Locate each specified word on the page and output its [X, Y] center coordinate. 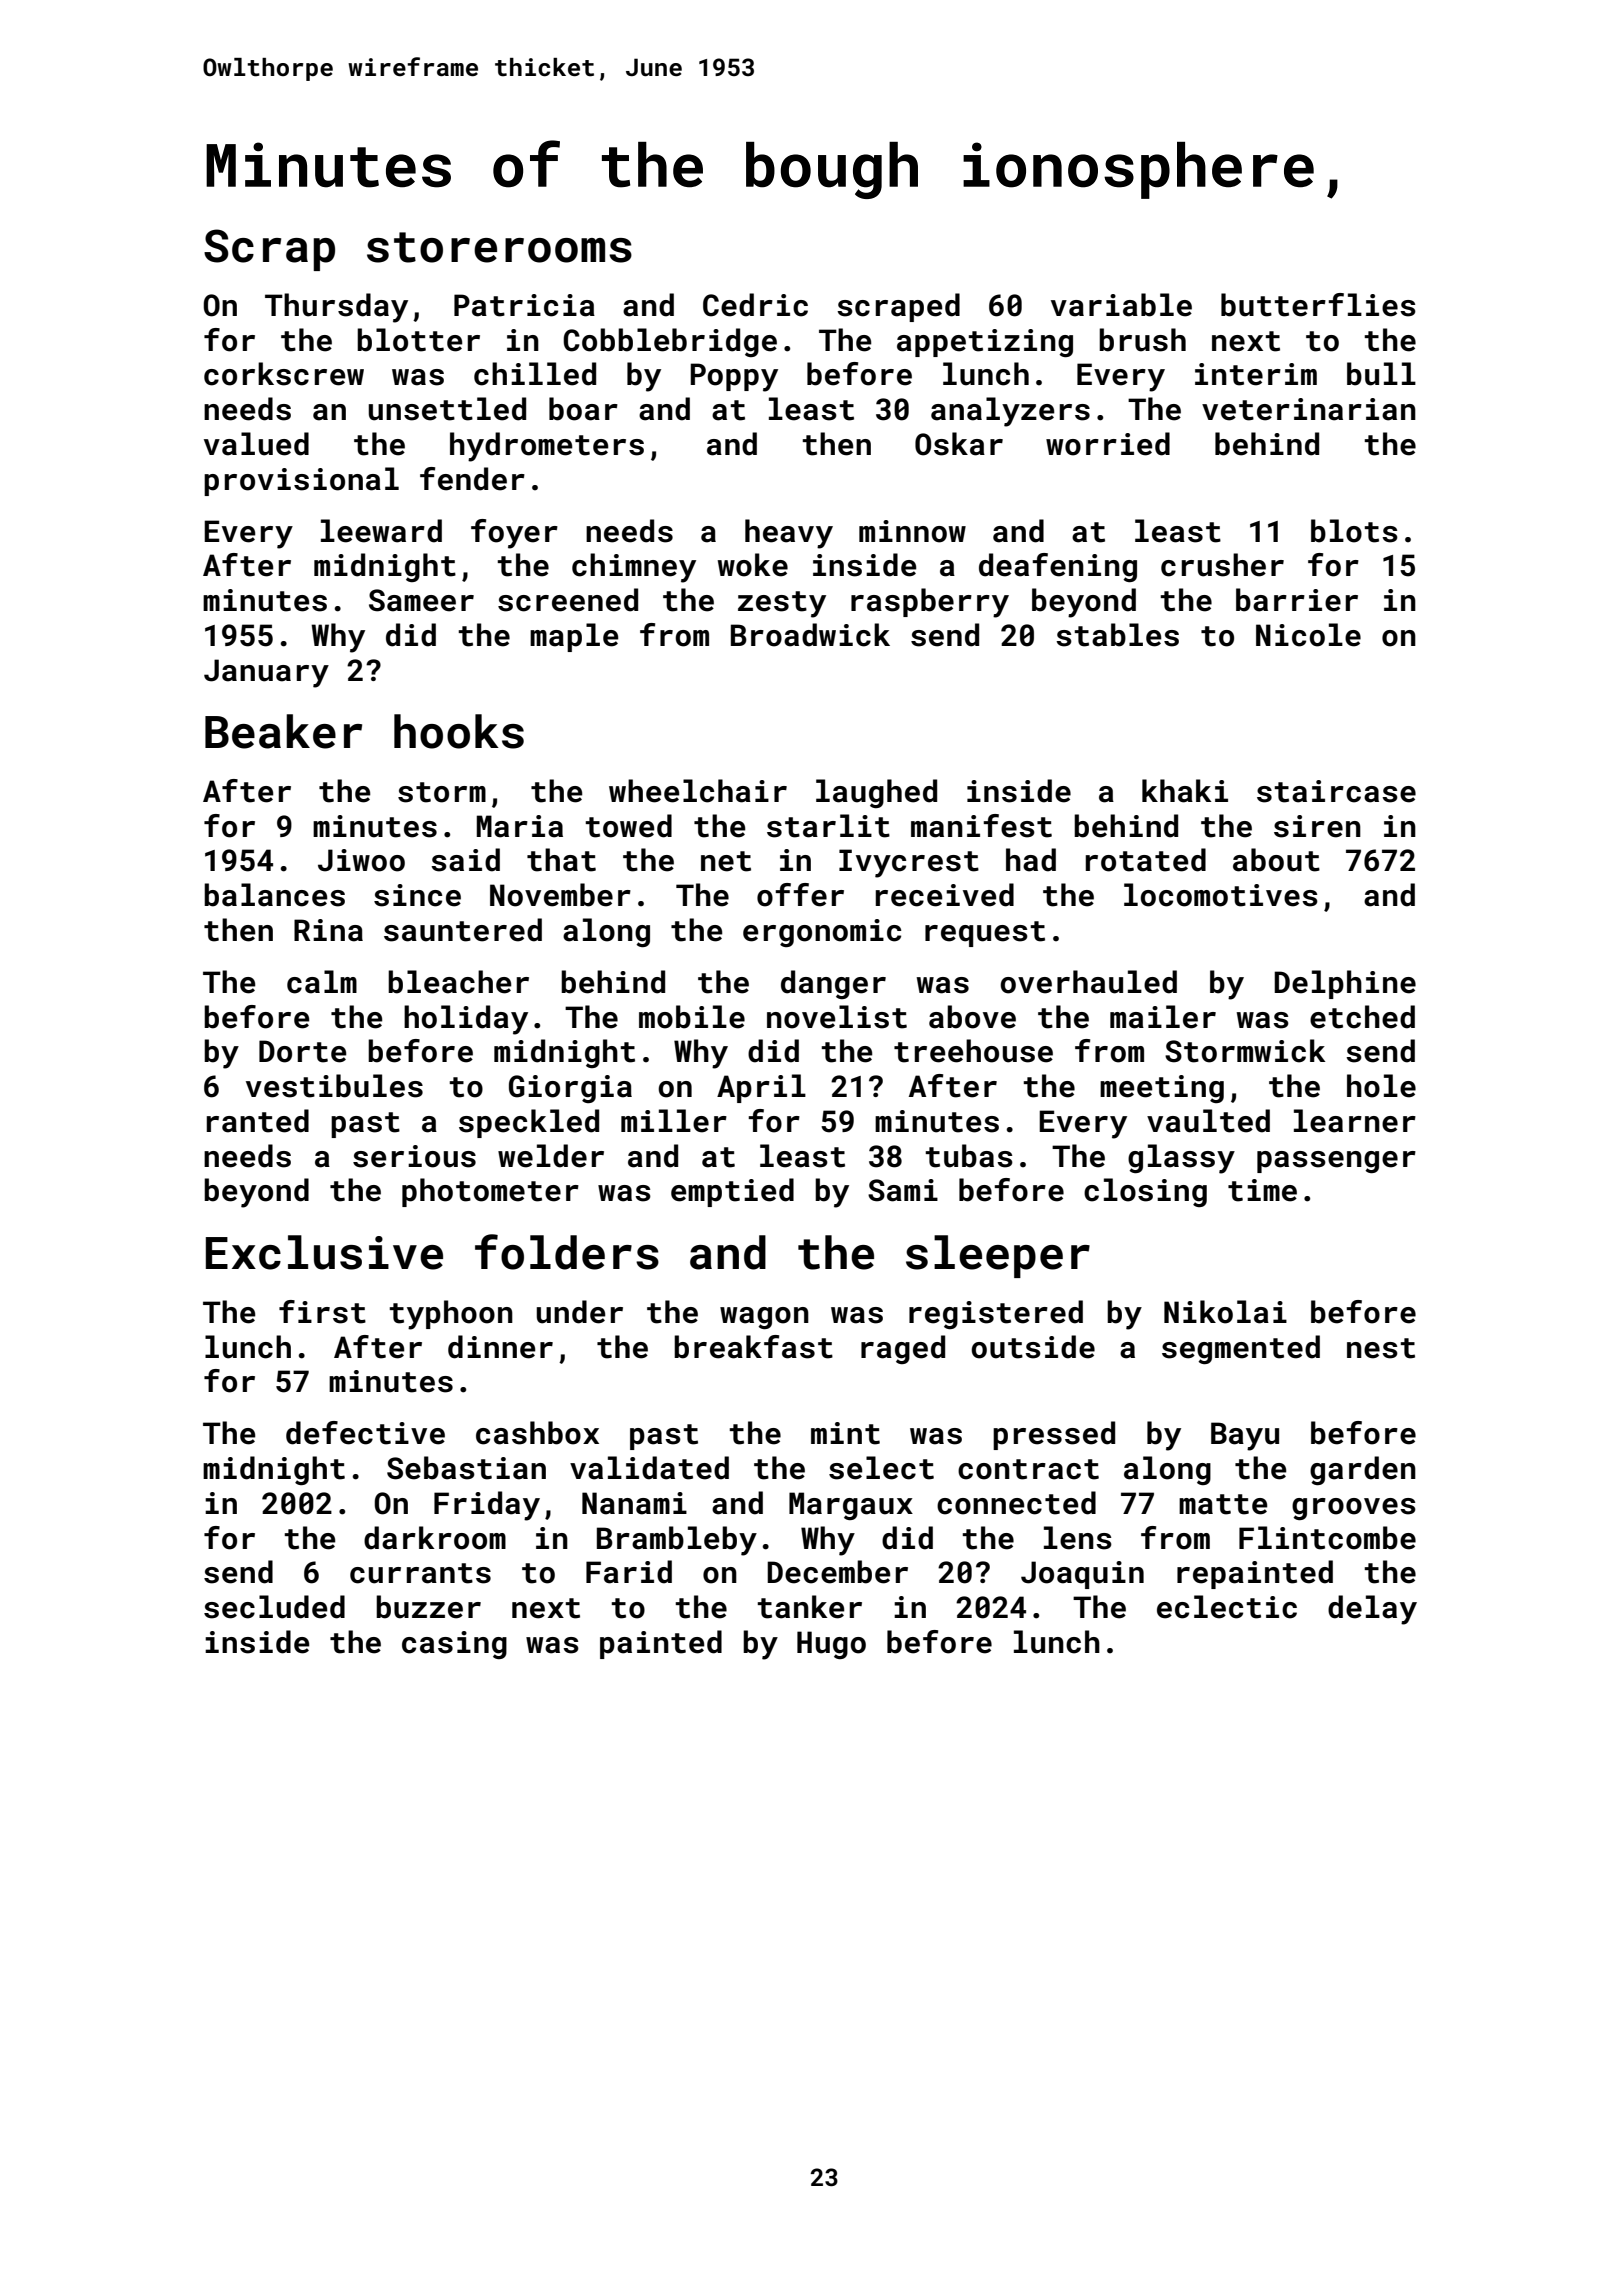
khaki [1185, 791]
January [266, 673]
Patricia [524, 305]
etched [1362, 1017]
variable [1121, 305]
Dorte [303, 1051]
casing [454, 1645]
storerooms [499, 247]
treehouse [973, 1051]
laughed [876, 793]
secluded [274, 1607]
